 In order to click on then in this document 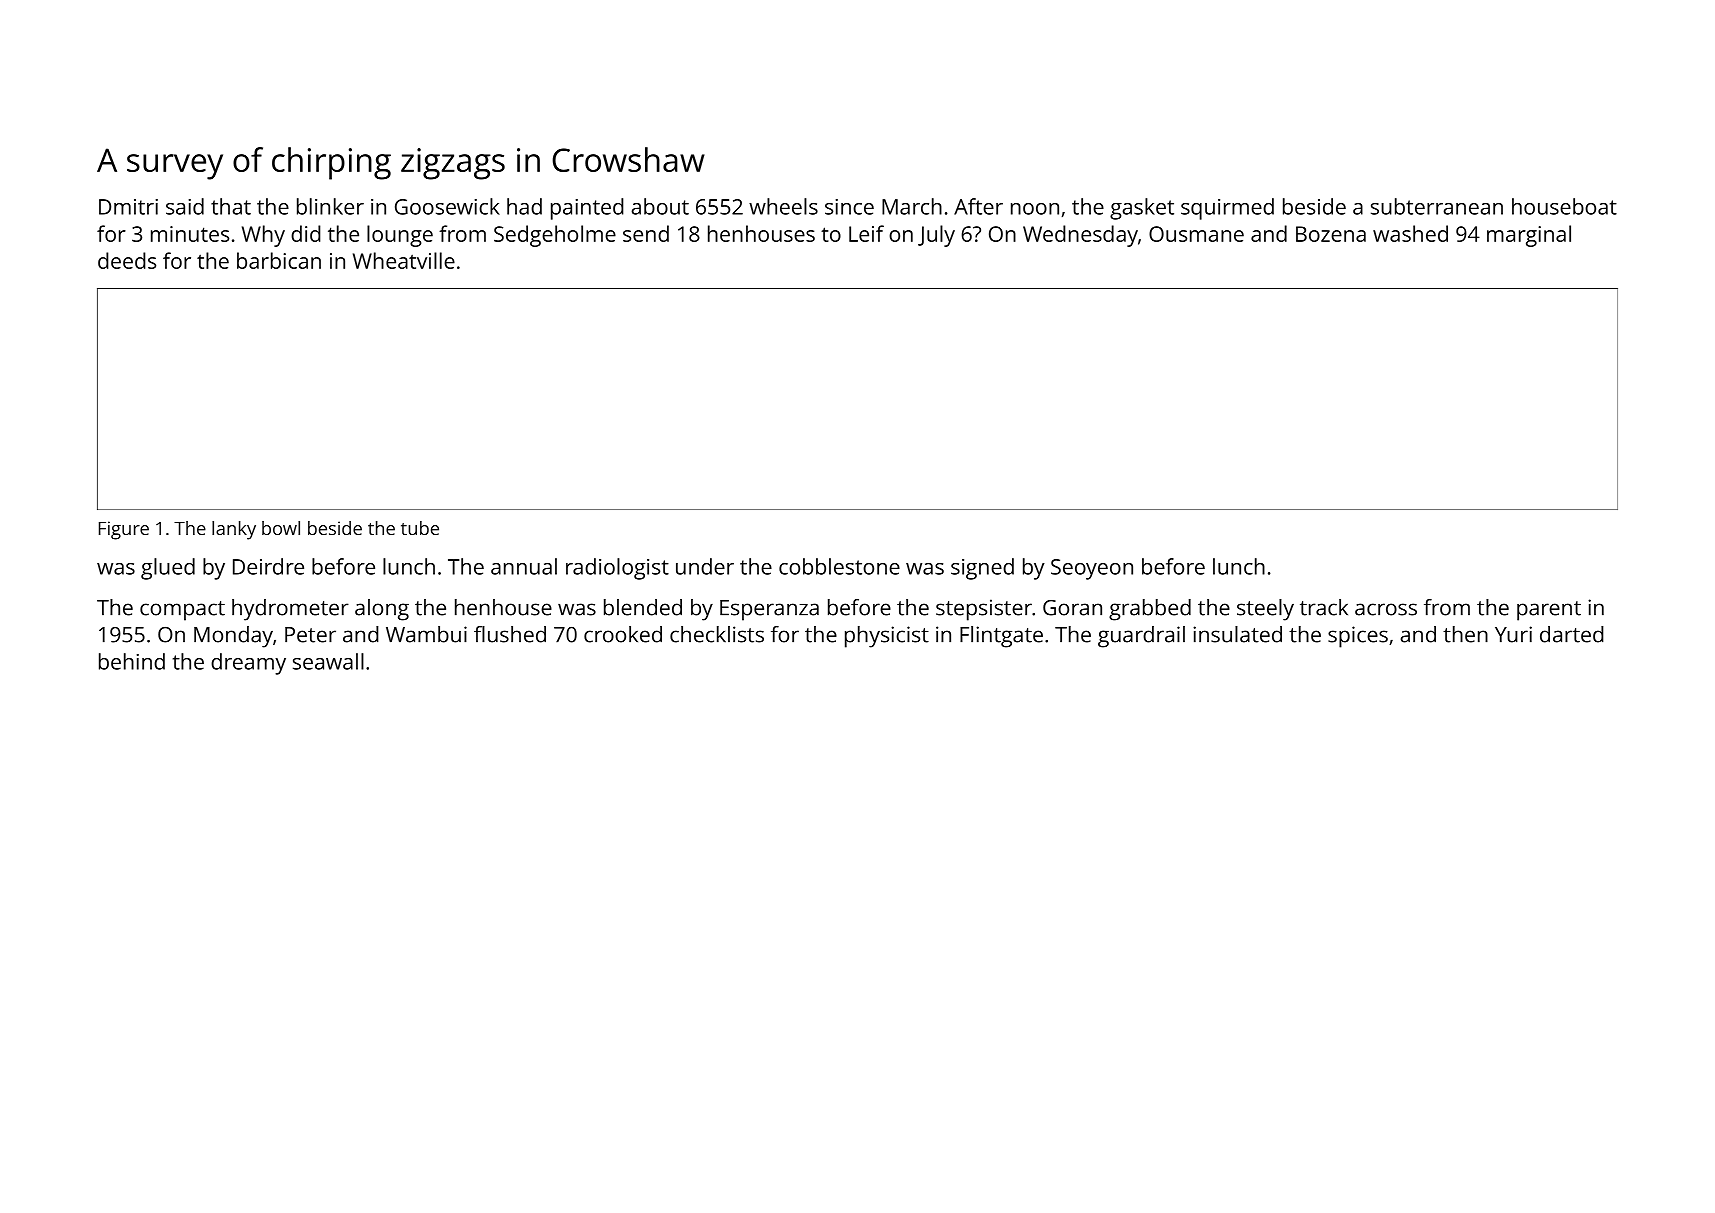, I will do `click(1465, 634)`.
